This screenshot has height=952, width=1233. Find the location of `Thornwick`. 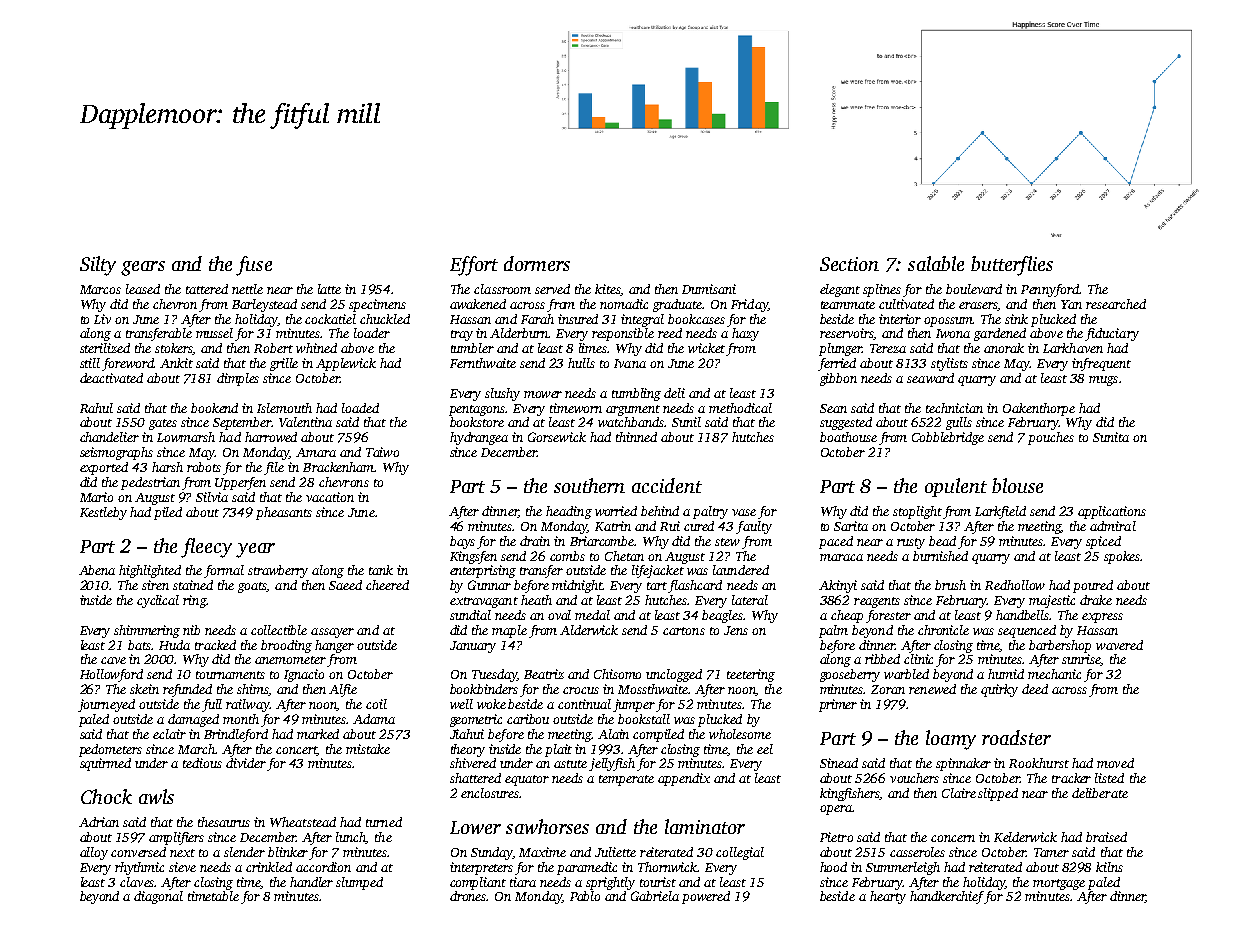

Thornwick is located at coordinates (667, 867).
